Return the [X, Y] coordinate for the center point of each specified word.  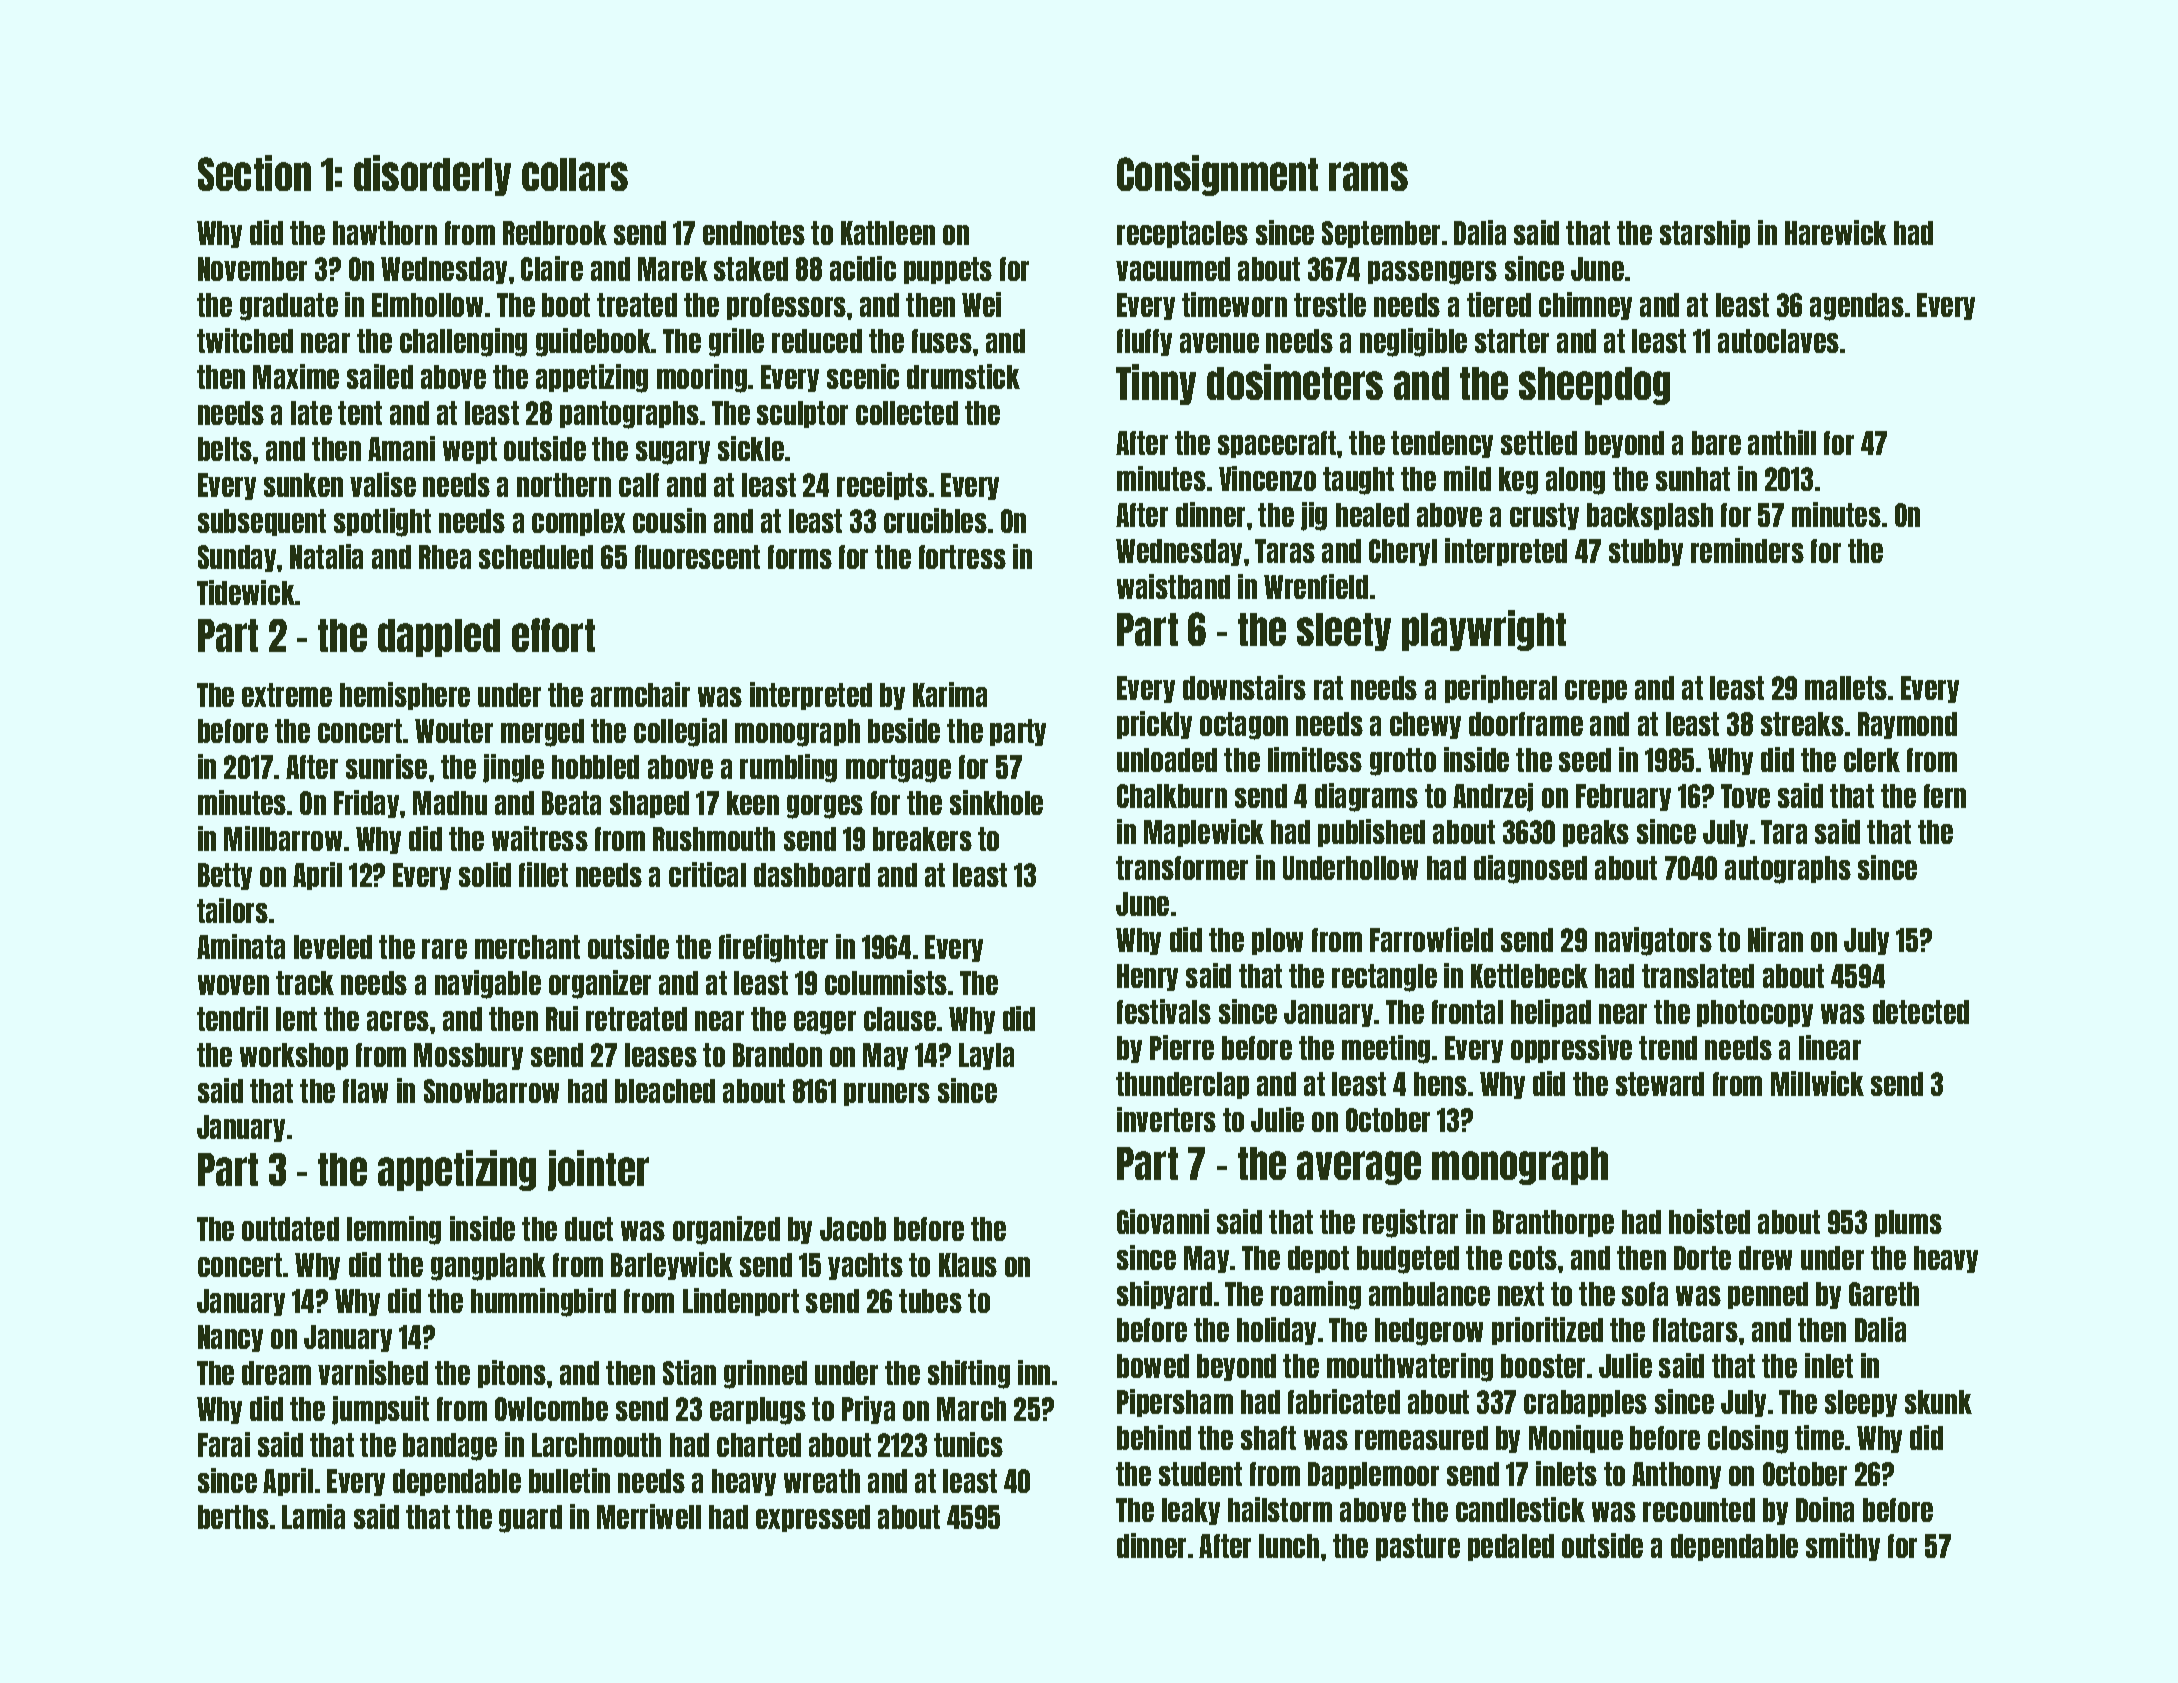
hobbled [595, 767]
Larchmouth [596, 1445]
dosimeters [1295, 382]
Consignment [1217, 175]
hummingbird [543, 1302]
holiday [1276, 1331]
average [1359, 1168]
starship [1705, 234]
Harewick [1836, 232]
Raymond [1907, 725]
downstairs [1244, 687]
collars [575, 174]
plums [1908, 1223]
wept [470, 450]
